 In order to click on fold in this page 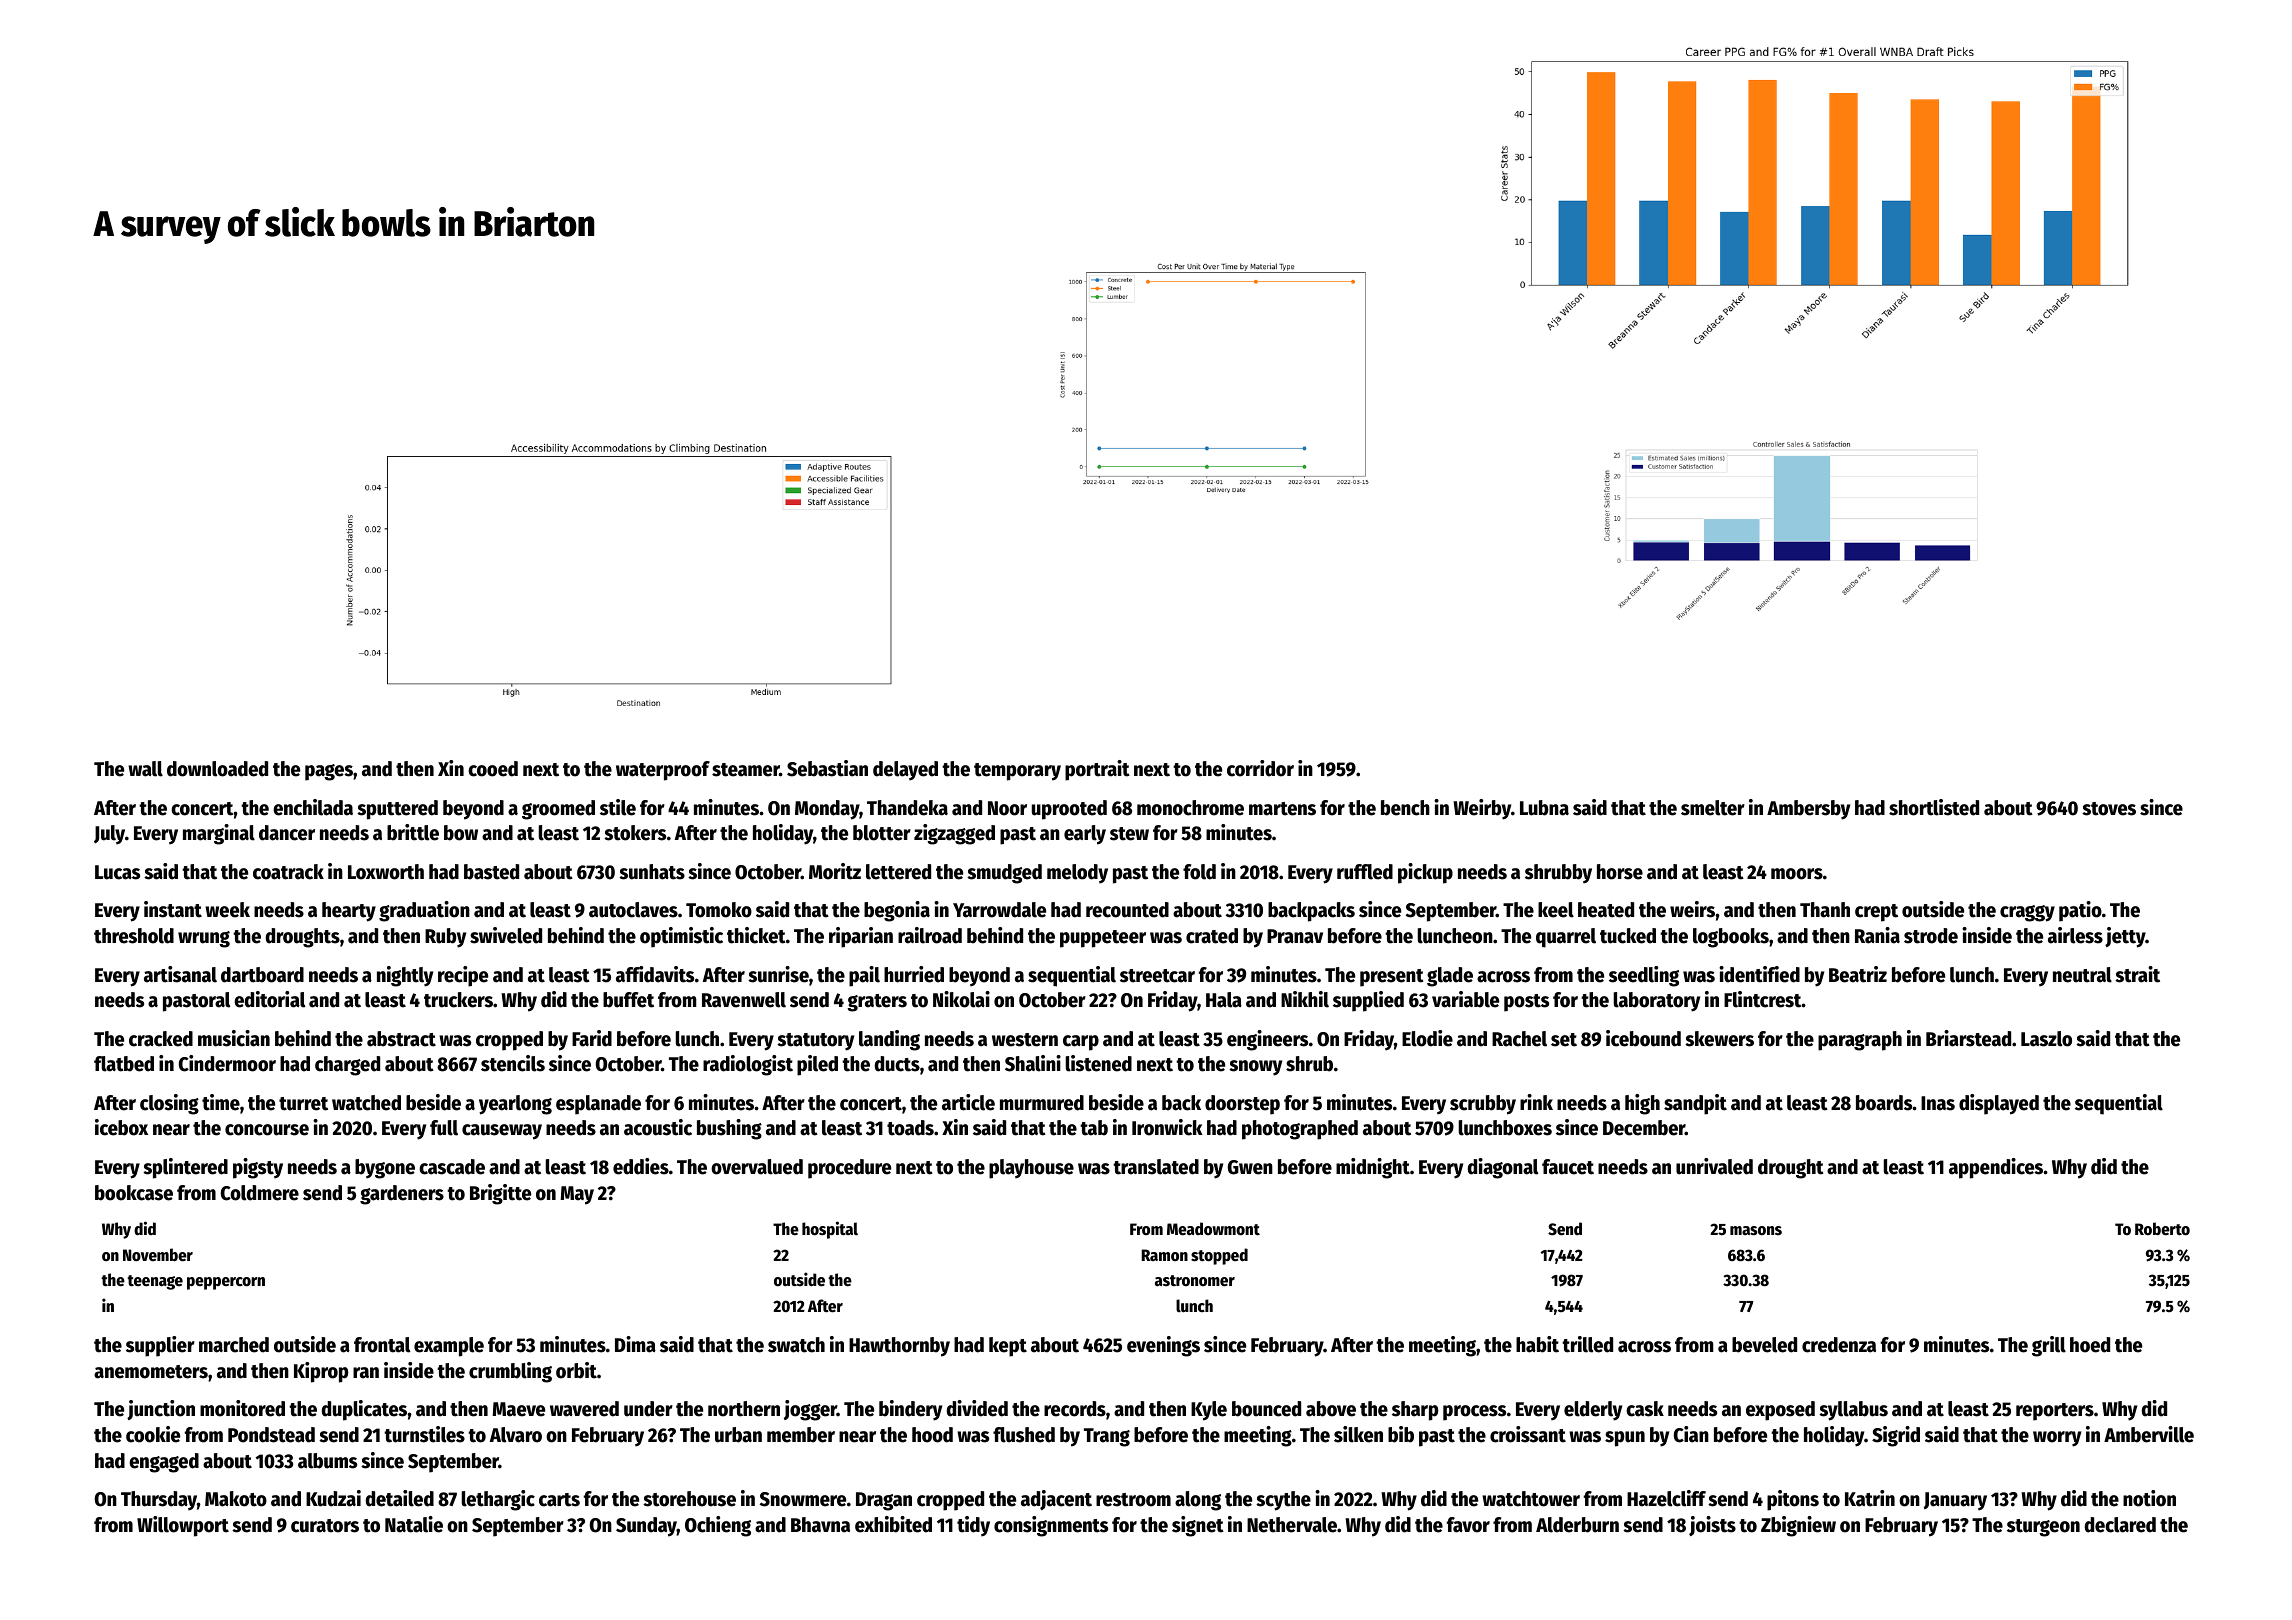, I will do `click(1199, 872)`.
